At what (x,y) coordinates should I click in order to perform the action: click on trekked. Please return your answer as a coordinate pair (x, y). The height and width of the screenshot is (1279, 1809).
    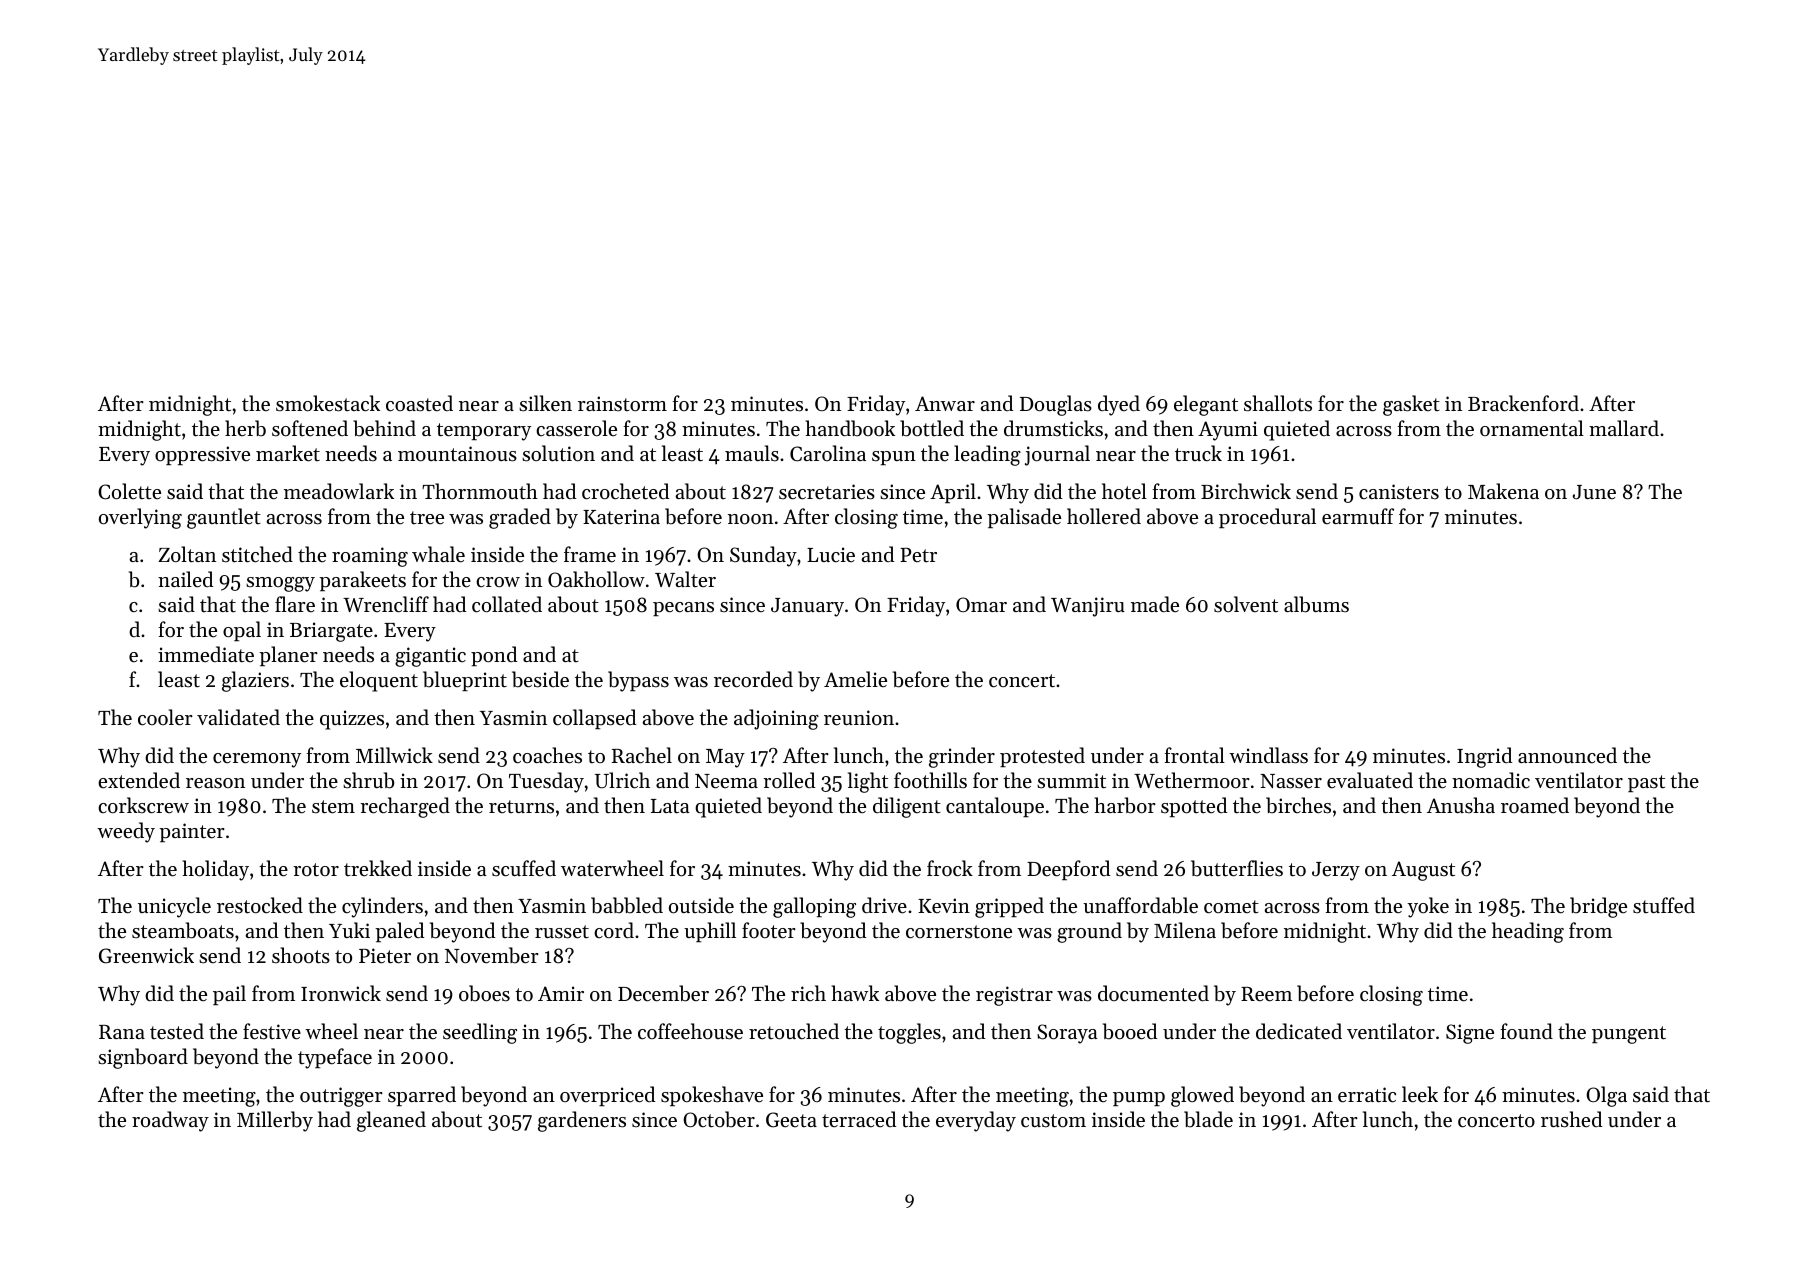
    Looking at the image, I should click on (378, 868).
